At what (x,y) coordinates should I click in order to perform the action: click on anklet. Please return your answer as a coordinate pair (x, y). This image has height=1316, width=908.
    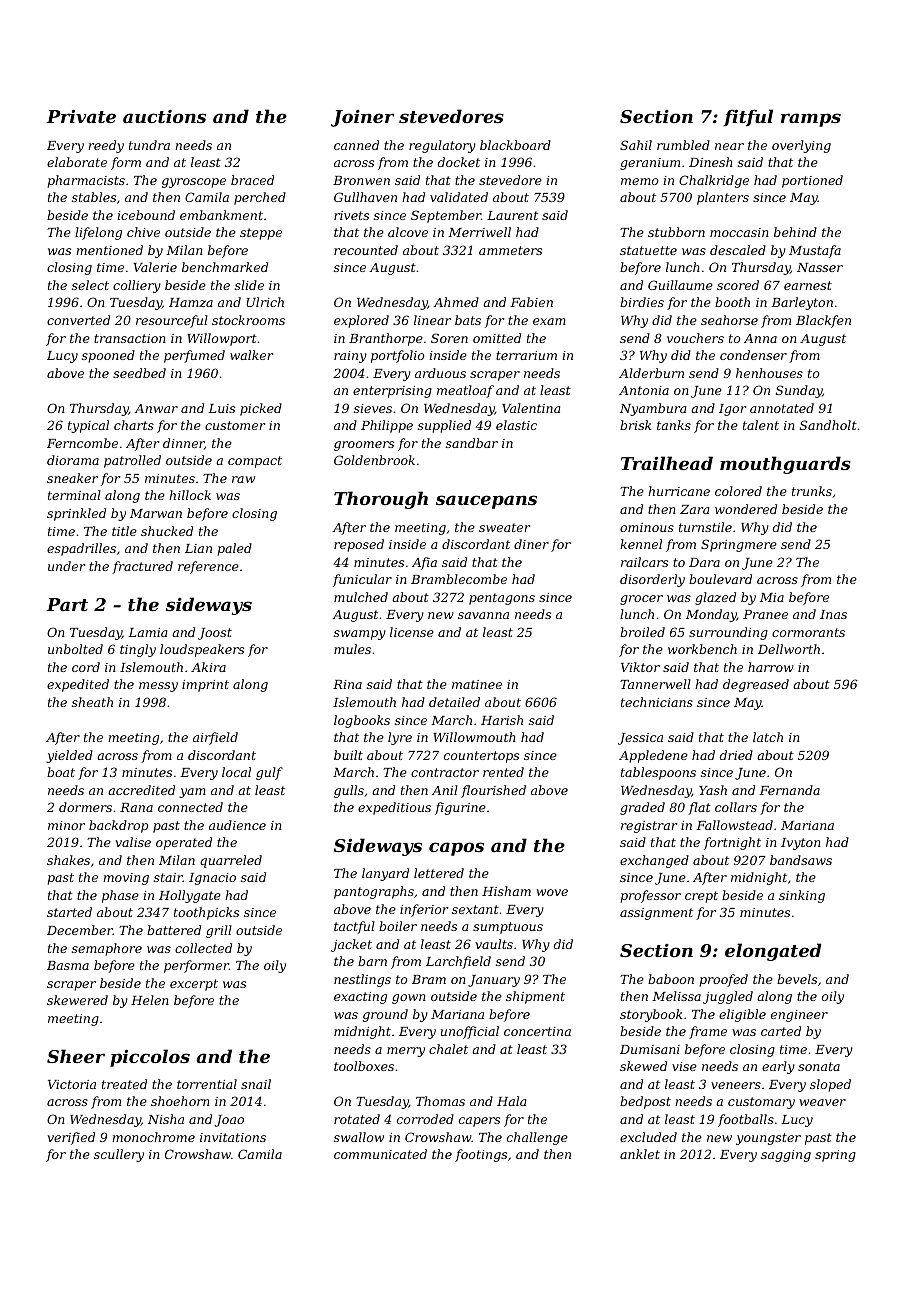
    Looking at the image, I should click on (640, 1154).
